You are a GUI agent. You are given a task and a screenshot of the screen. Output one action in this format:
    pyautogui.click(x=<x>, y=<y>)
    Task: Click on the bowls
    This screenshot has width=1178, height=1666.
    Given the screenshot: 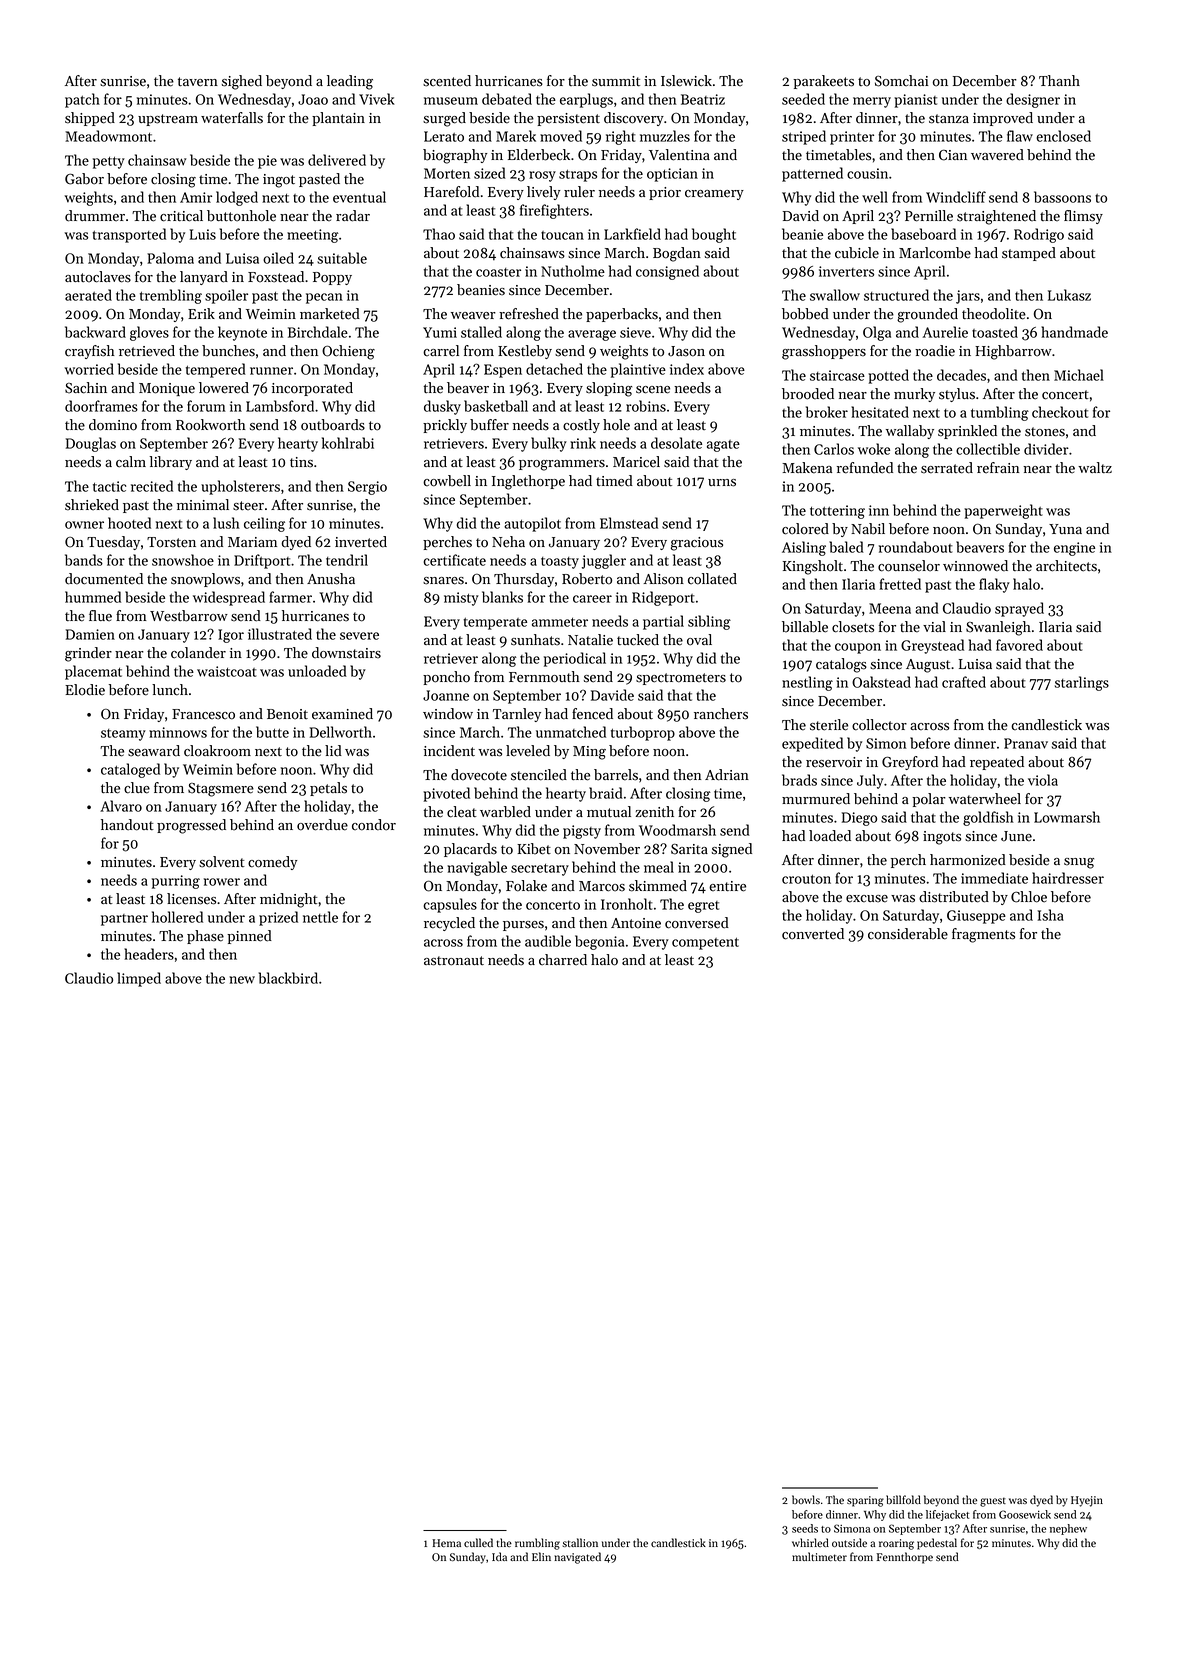 What is the action you would take?
    pyautogui.click(x=806, y=1499)
